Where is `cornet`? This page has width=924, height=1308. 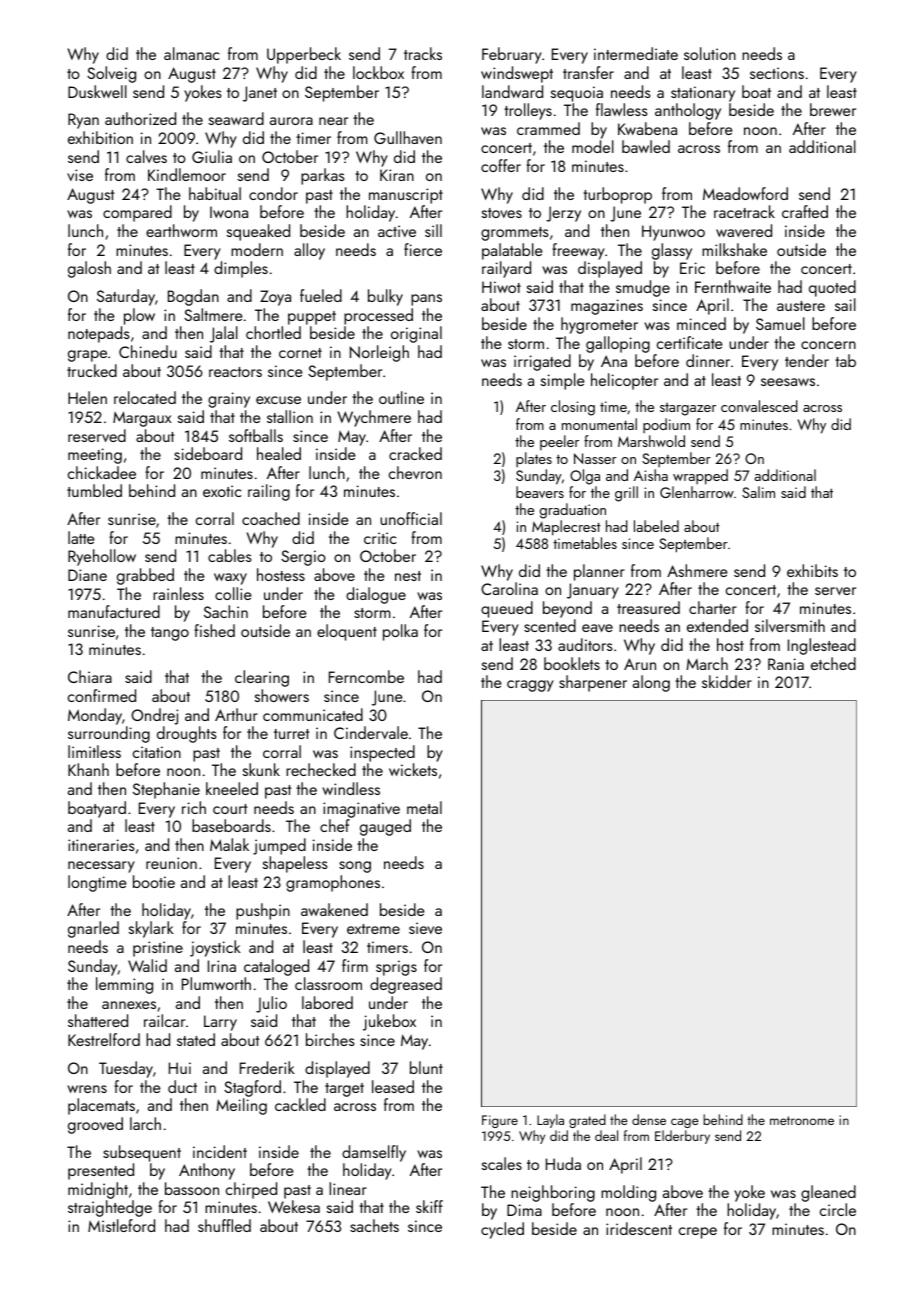
cornet is located at coordinates (300, 353).
